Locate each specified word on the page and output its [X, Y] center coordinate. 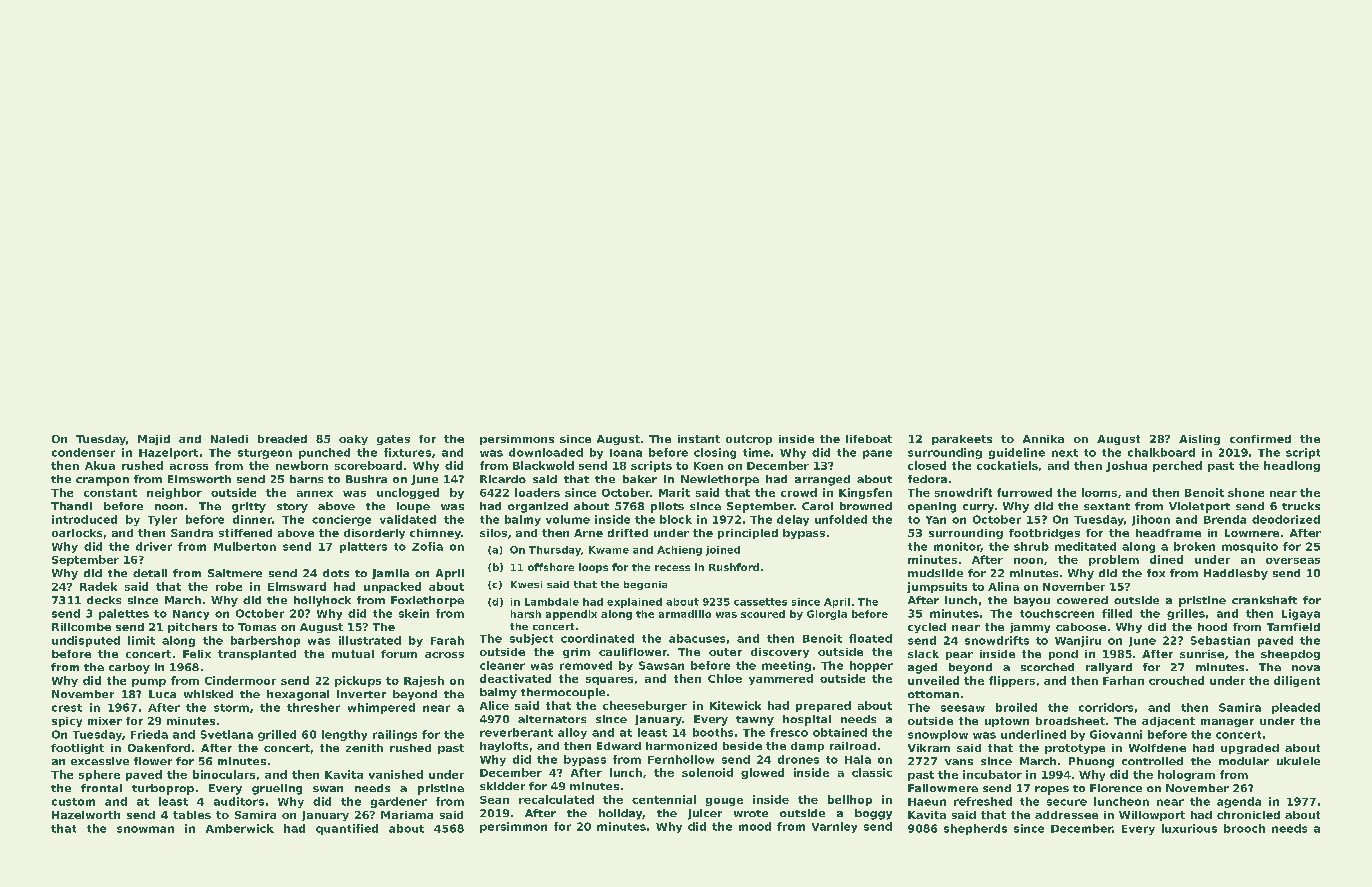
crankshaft [1264, 600]
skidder [502, 786]
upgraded [1250, 749]
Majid [154, 440]
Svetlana [227, 734]
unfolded [841, 519]
